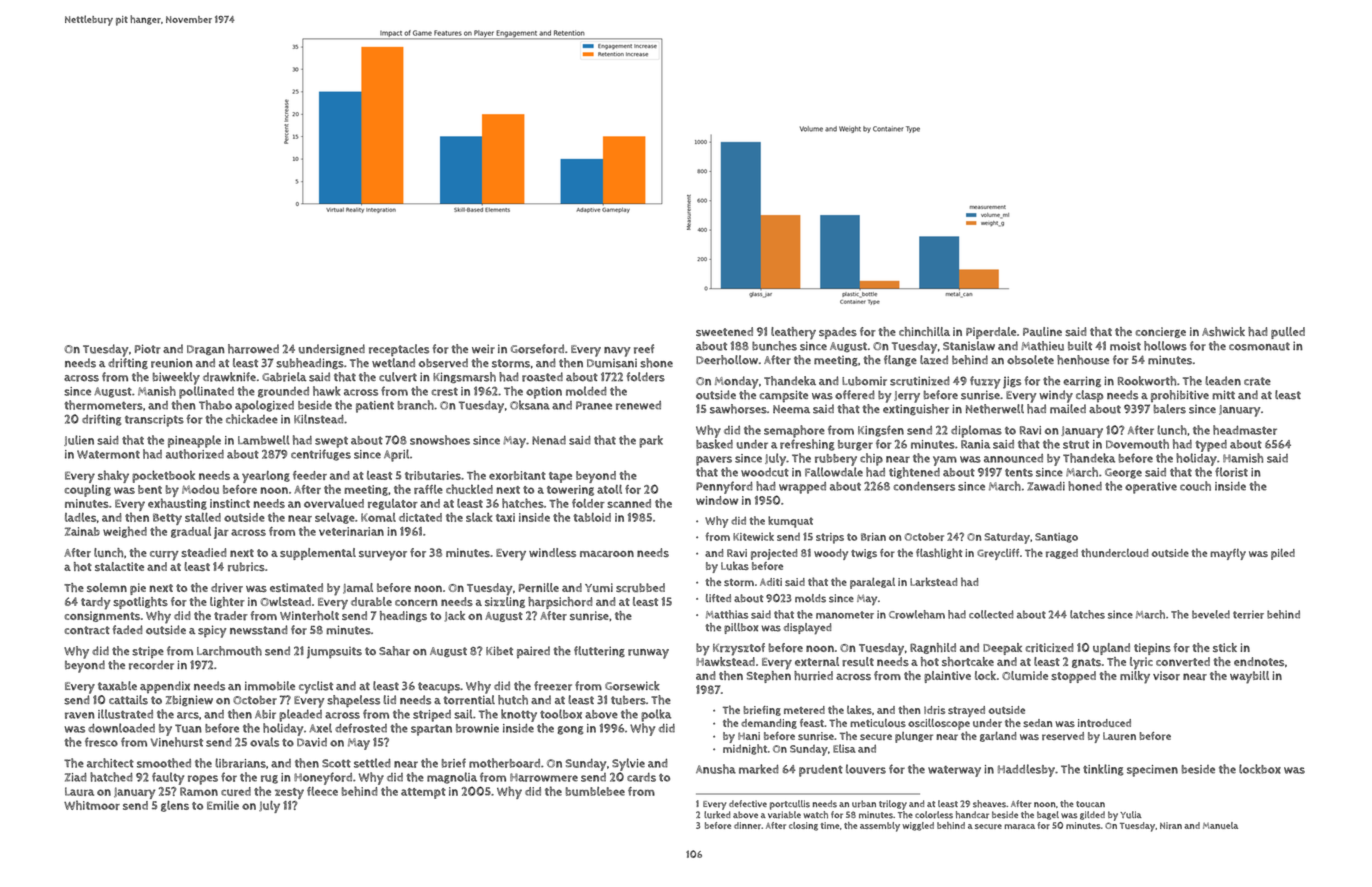 The height and width of the screenshot is (887, 1372). Describe the element at coordinates (399, 350) in the screenshot. I see `receptacles` at that location.
